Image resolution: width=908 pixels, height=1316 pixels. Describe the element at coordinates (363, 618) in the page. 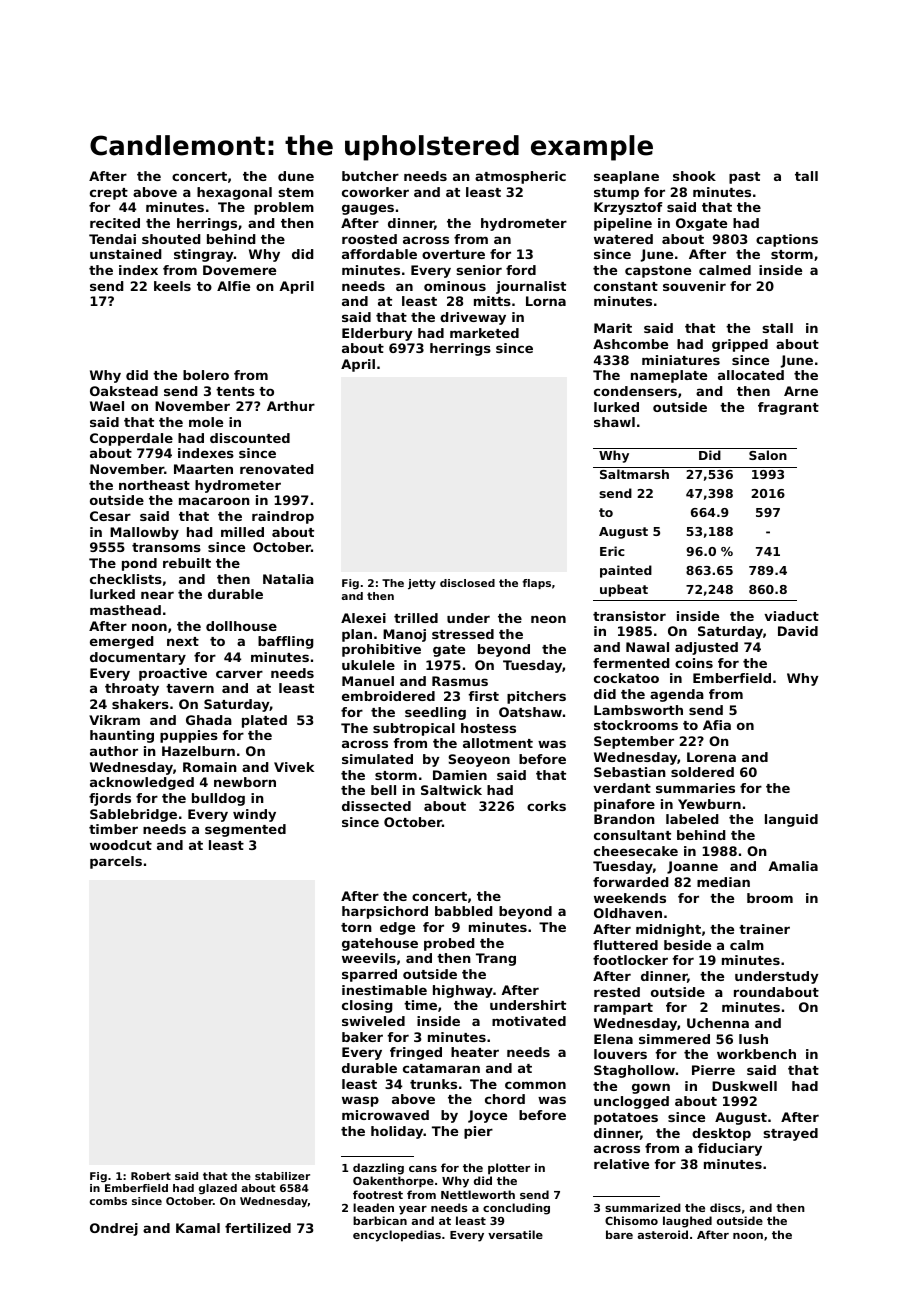

I see `Alexei` at that location.
